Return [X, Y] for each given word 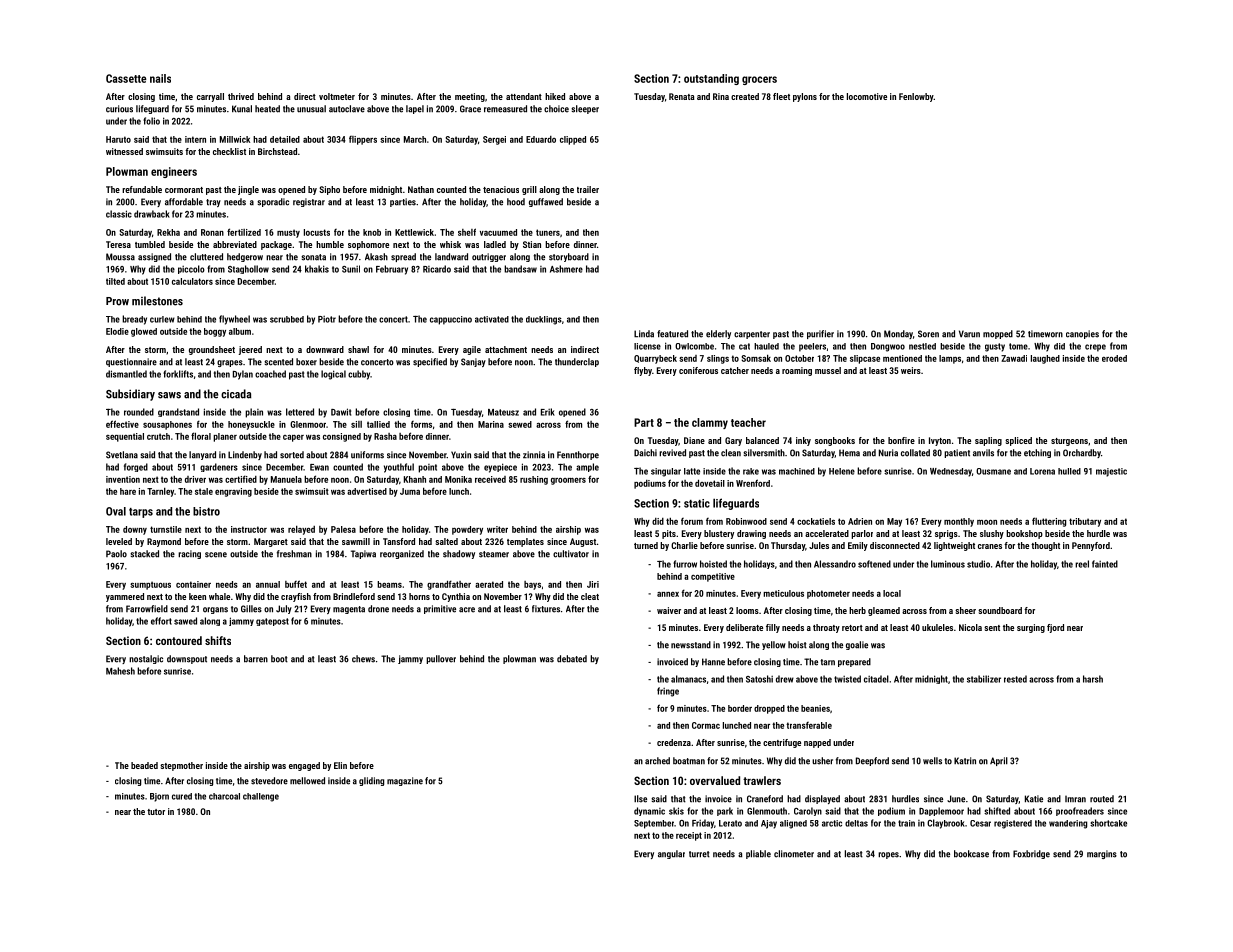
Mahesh [120, 671]
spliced [1018, 441]
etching [1037, 453]
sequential [125, 437]
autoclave [347, 109]
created [745, 96]
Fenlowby [916, 97]
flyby [643, 371]
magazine [405, 781]
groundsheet [212, 350]
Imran [1075, 799]
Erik [548, 412]
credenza [674, 742]
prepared [854, 662]
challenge [261, 797]
